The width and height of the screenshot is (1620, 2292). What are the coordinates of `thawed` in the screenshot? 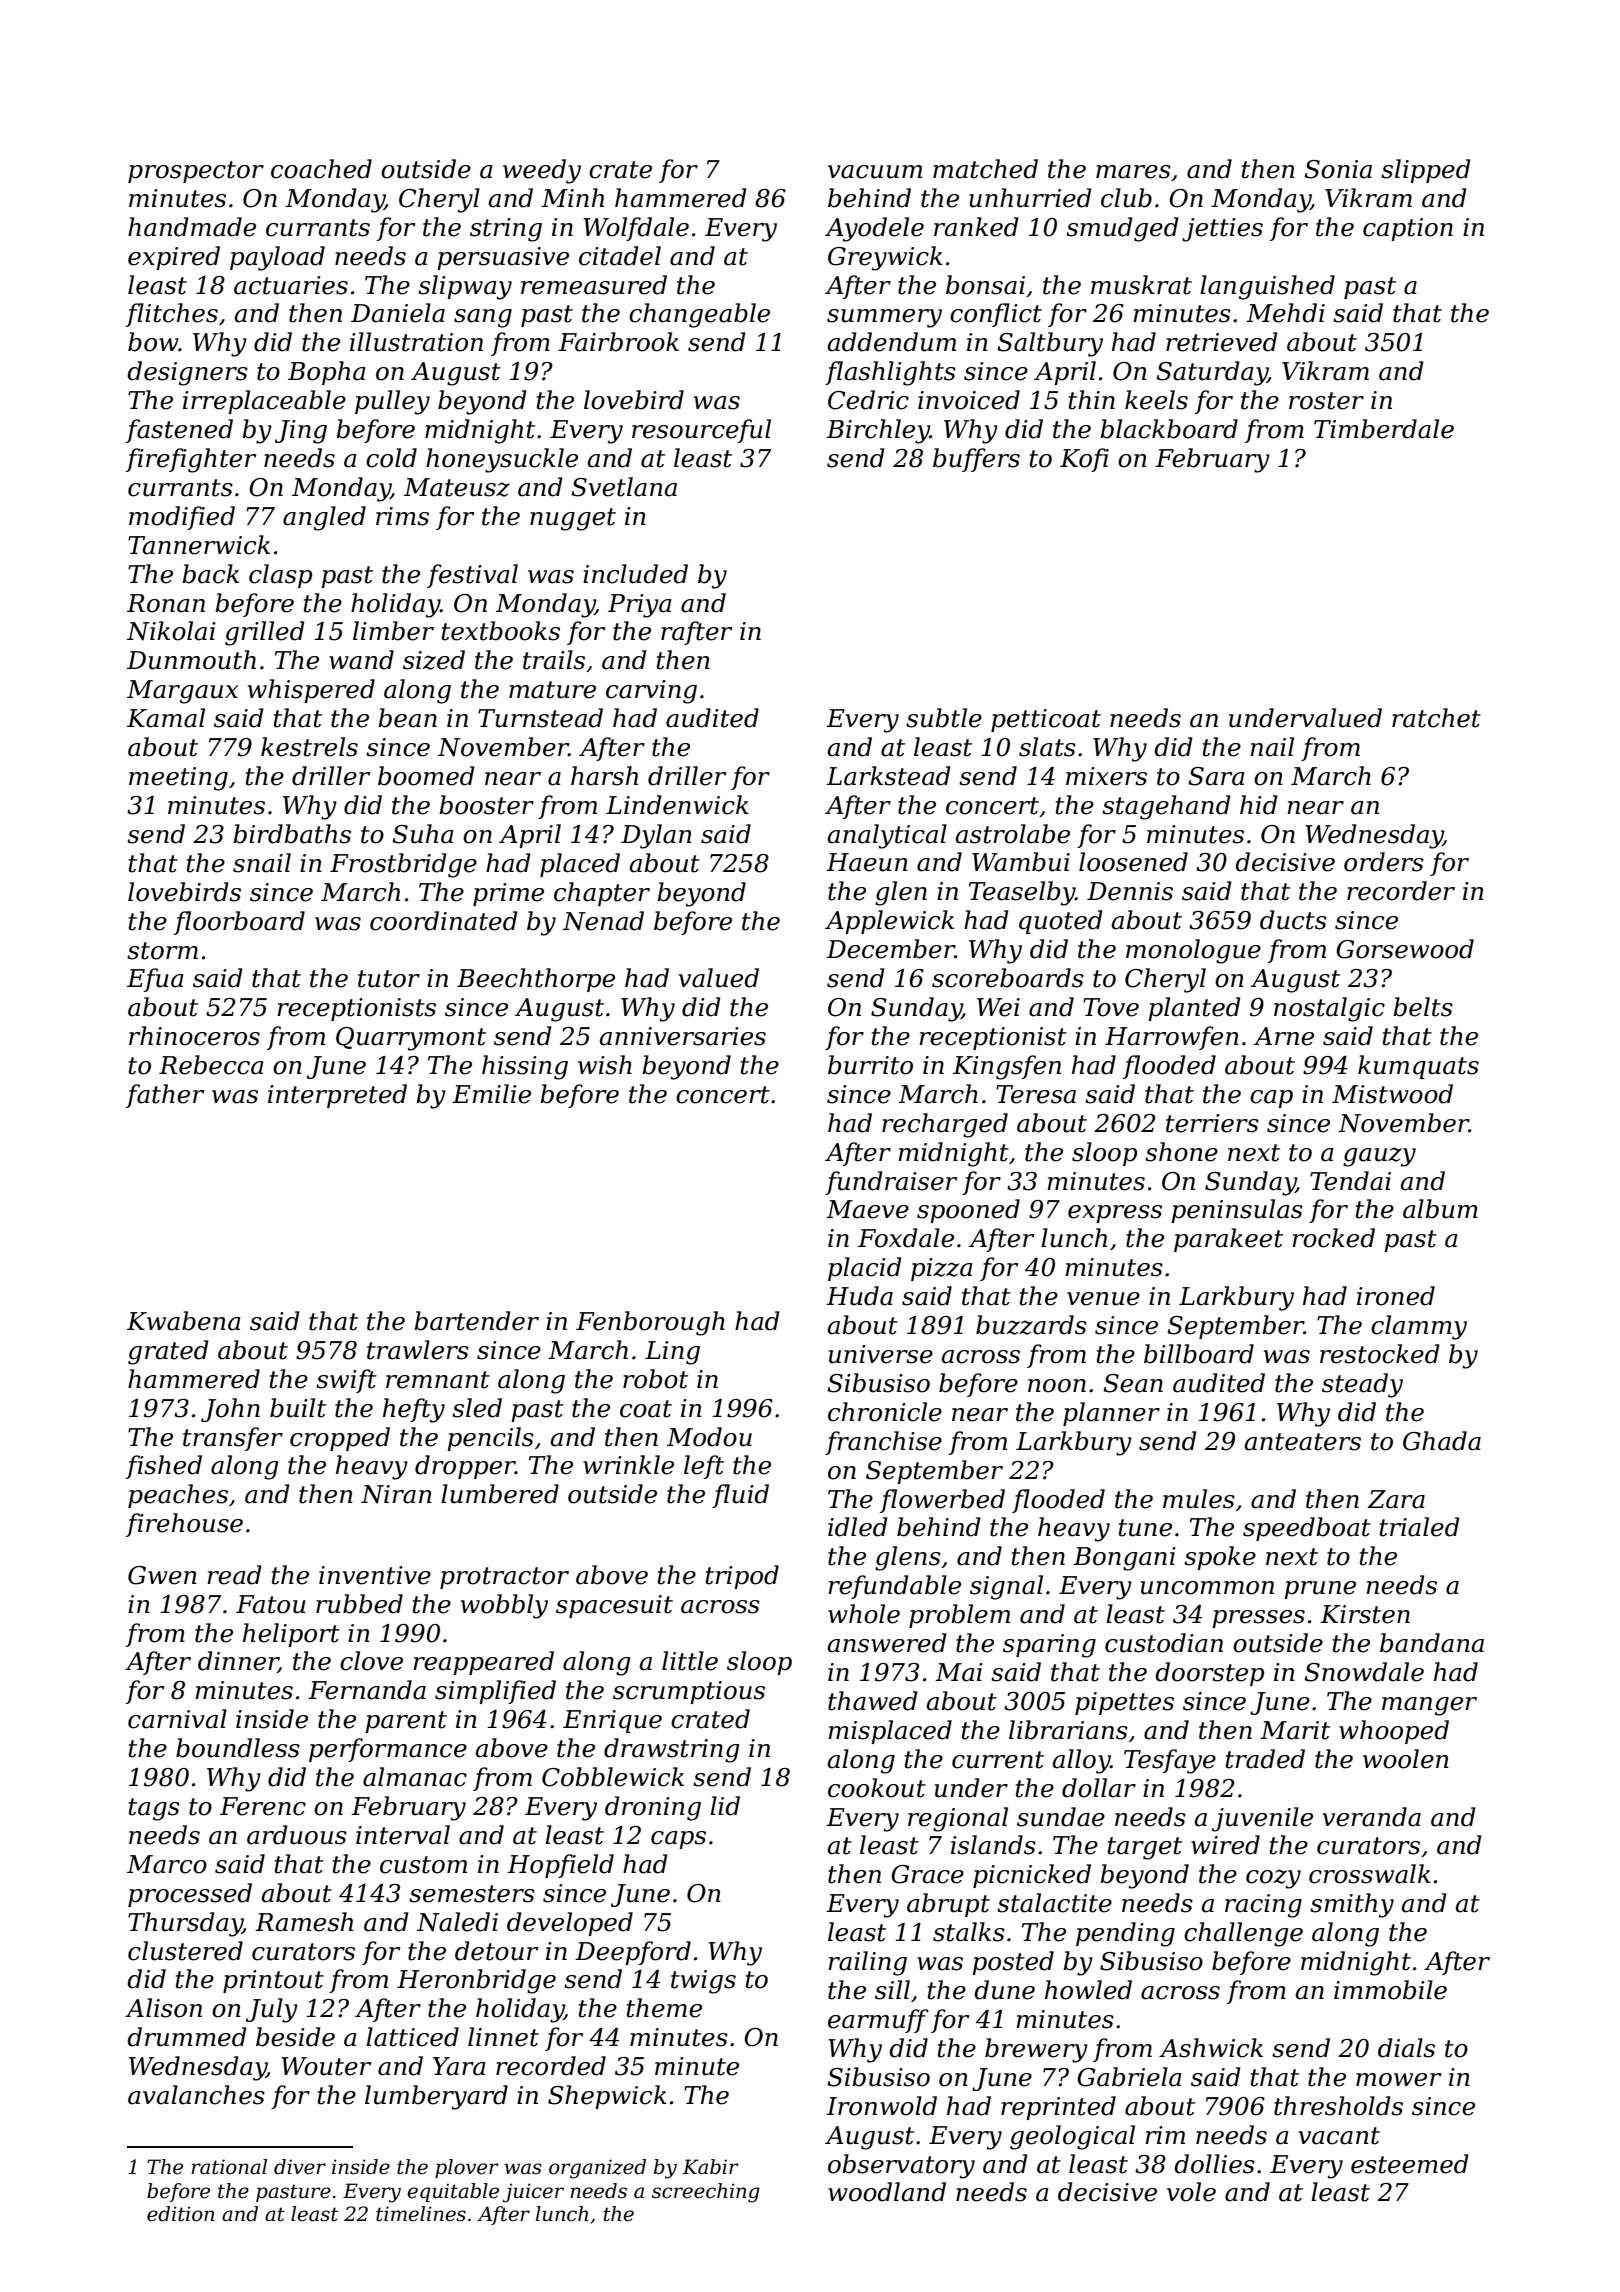 It's located at (873, 1701).
